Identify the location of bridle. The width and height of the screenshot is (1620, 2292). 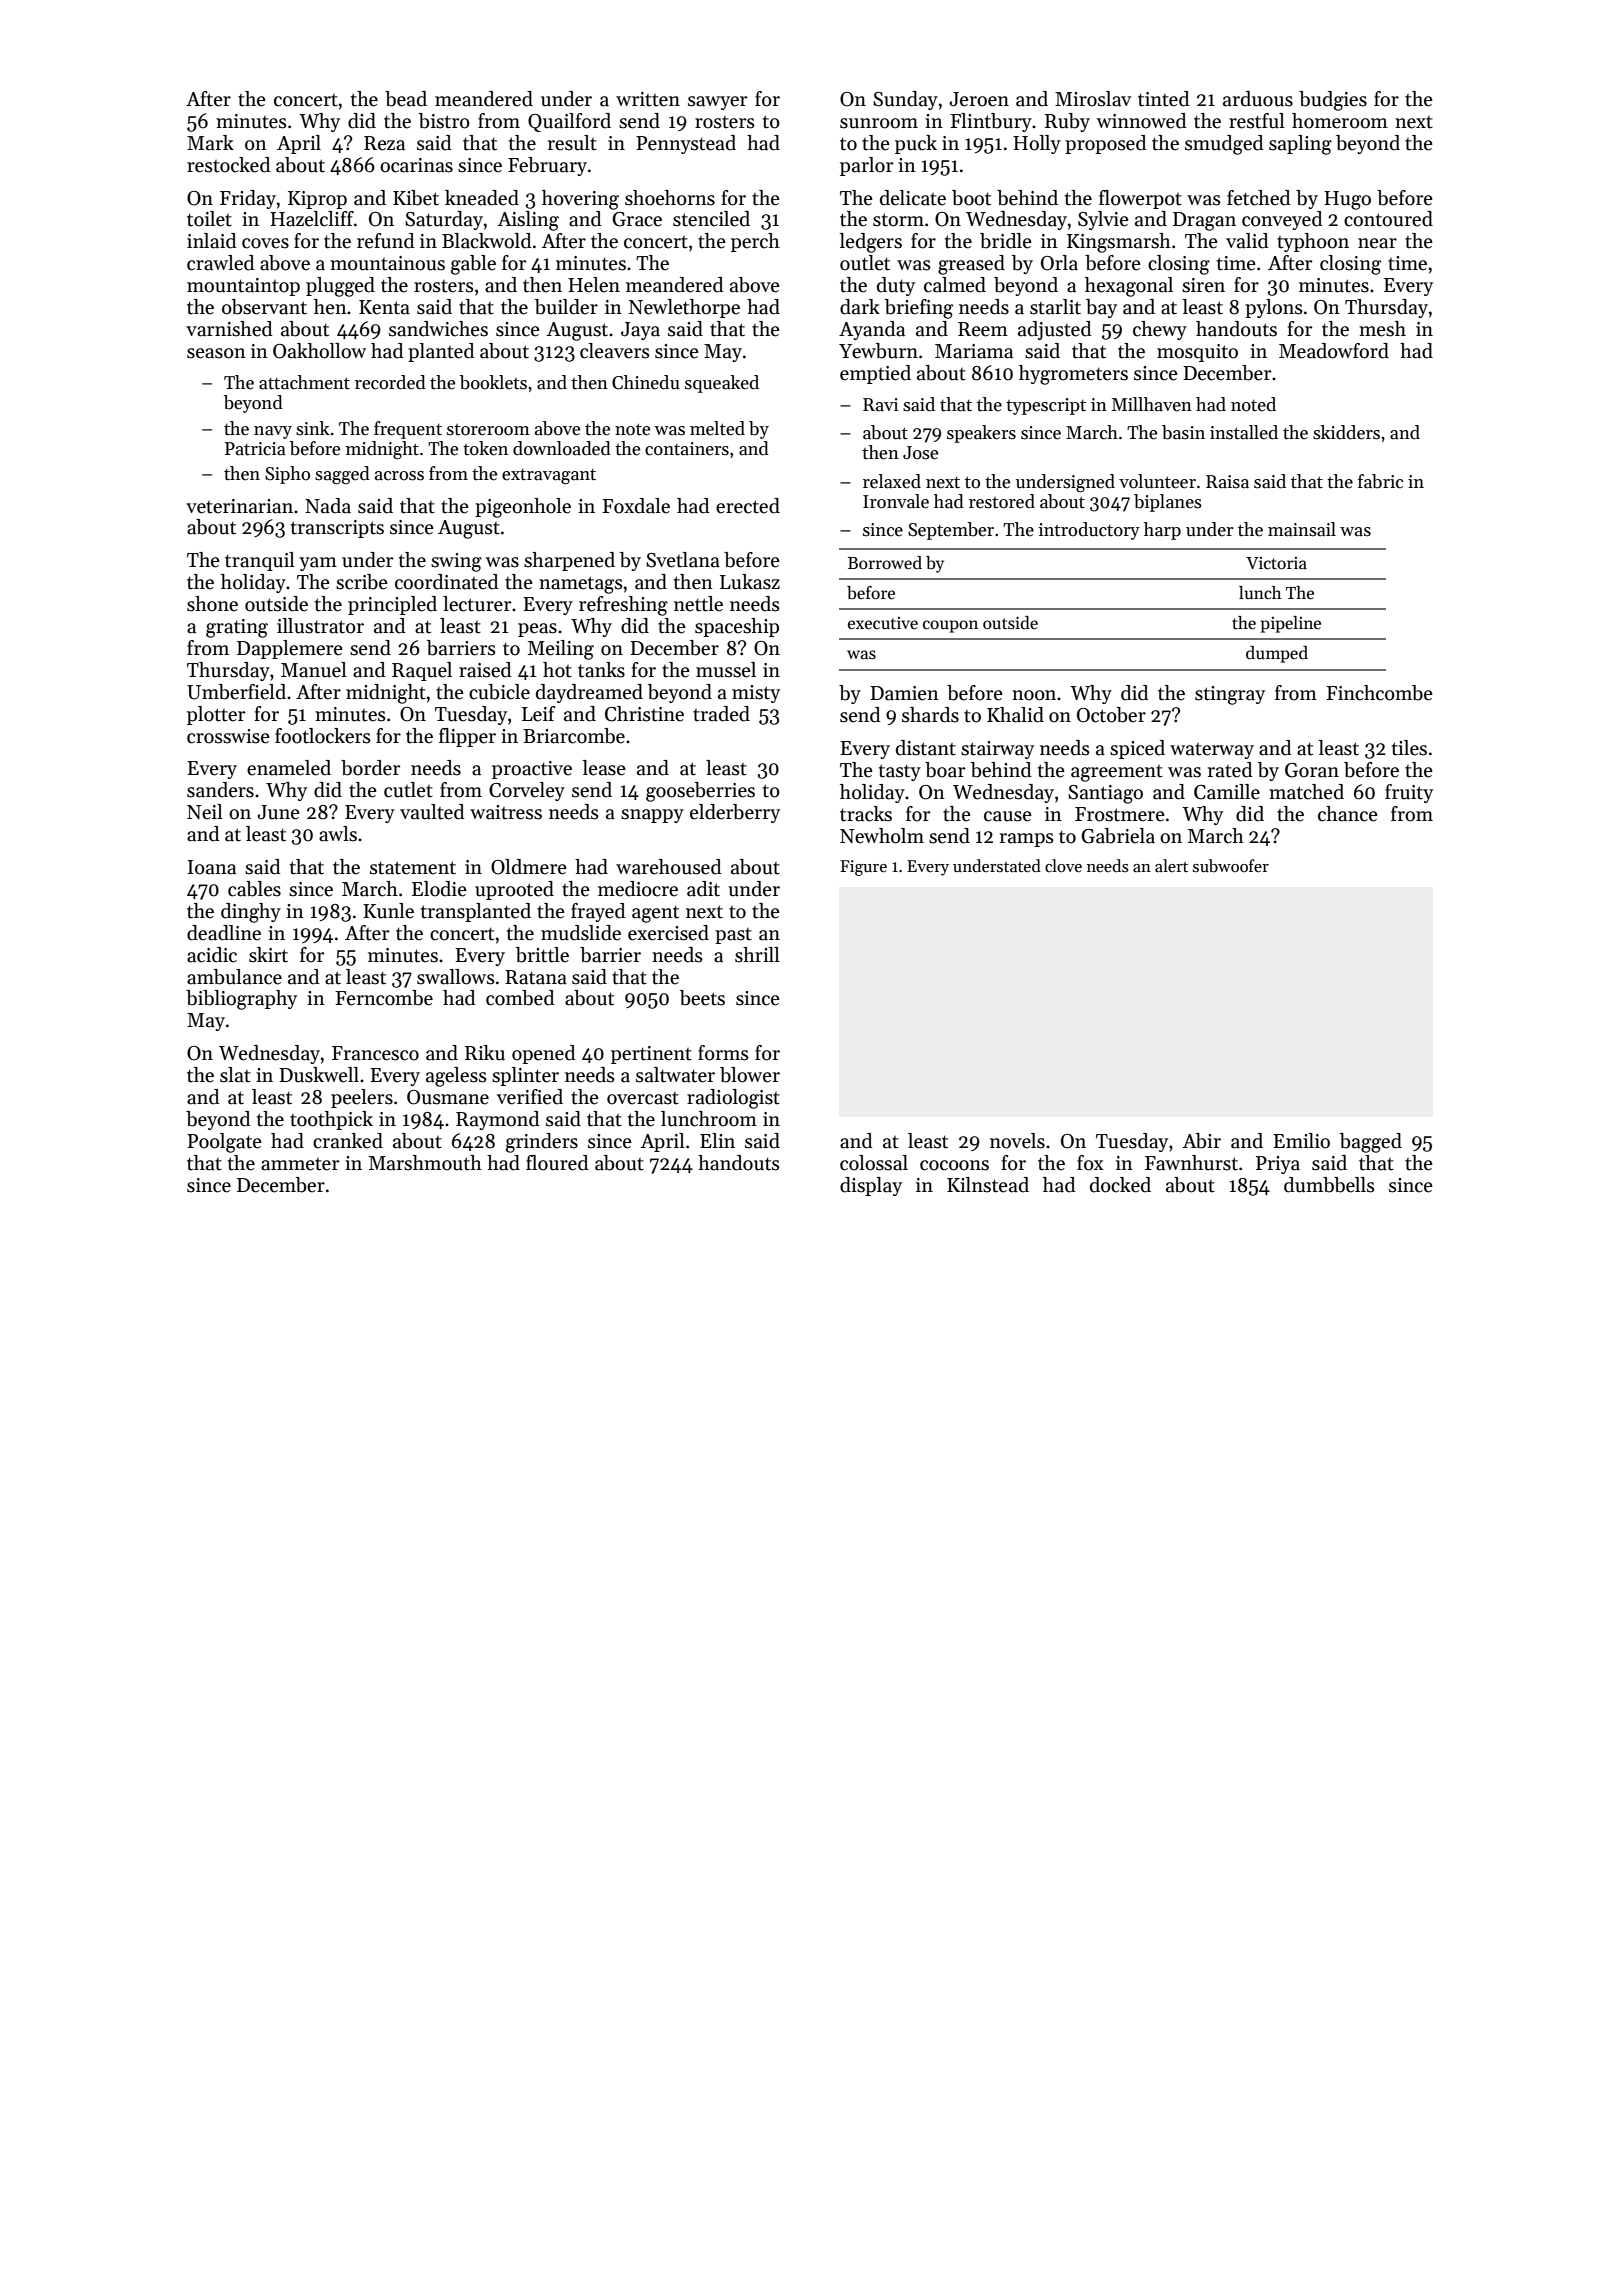
(1006, 241).
